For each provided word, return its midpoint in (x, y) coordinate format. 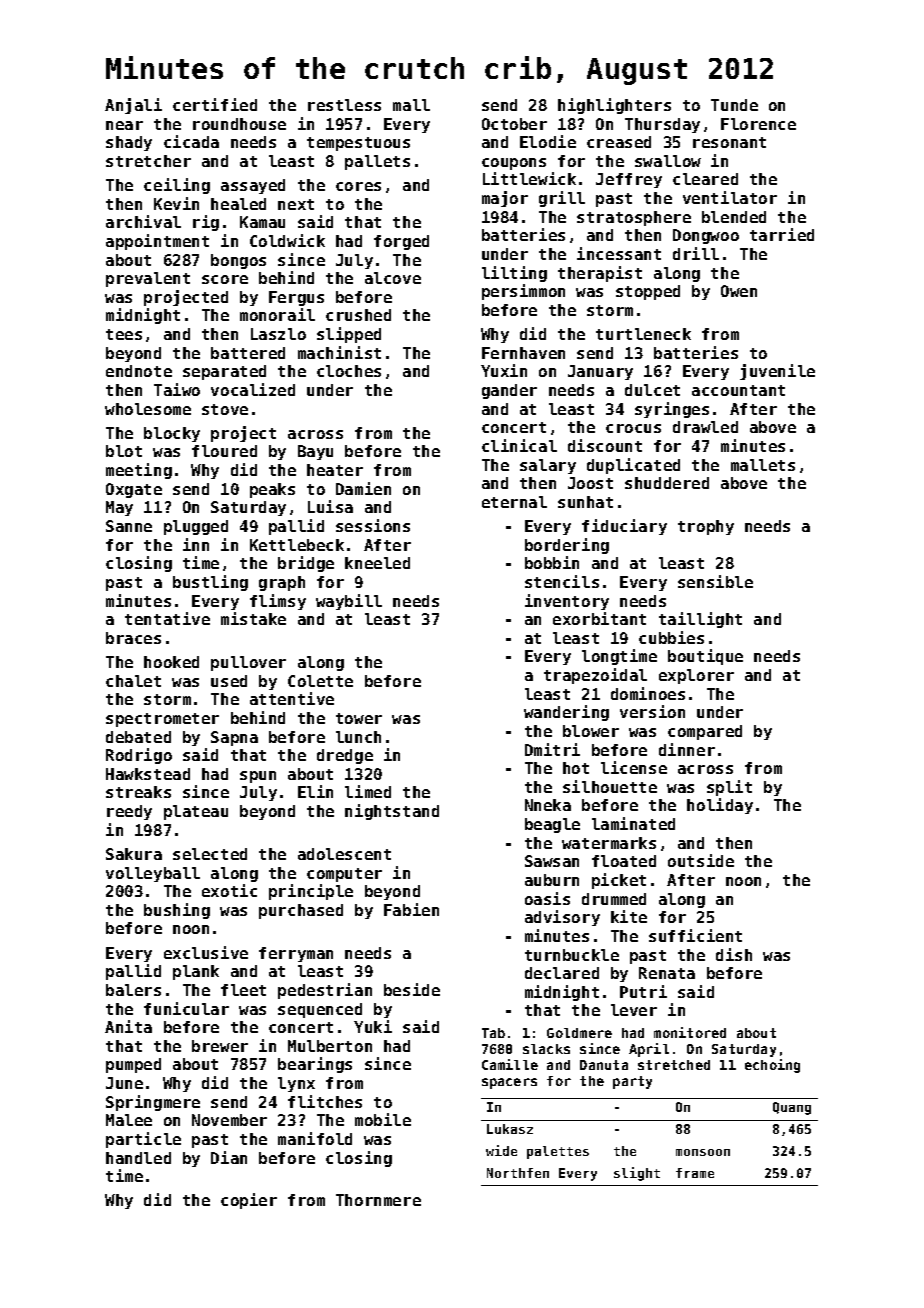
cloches (349, 371)
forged (401, 242)
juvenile (777, 372)
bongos (238, 261)
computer (344, 875)
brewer (220, 1046)
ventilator (730, 197)
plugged (196, 527)
